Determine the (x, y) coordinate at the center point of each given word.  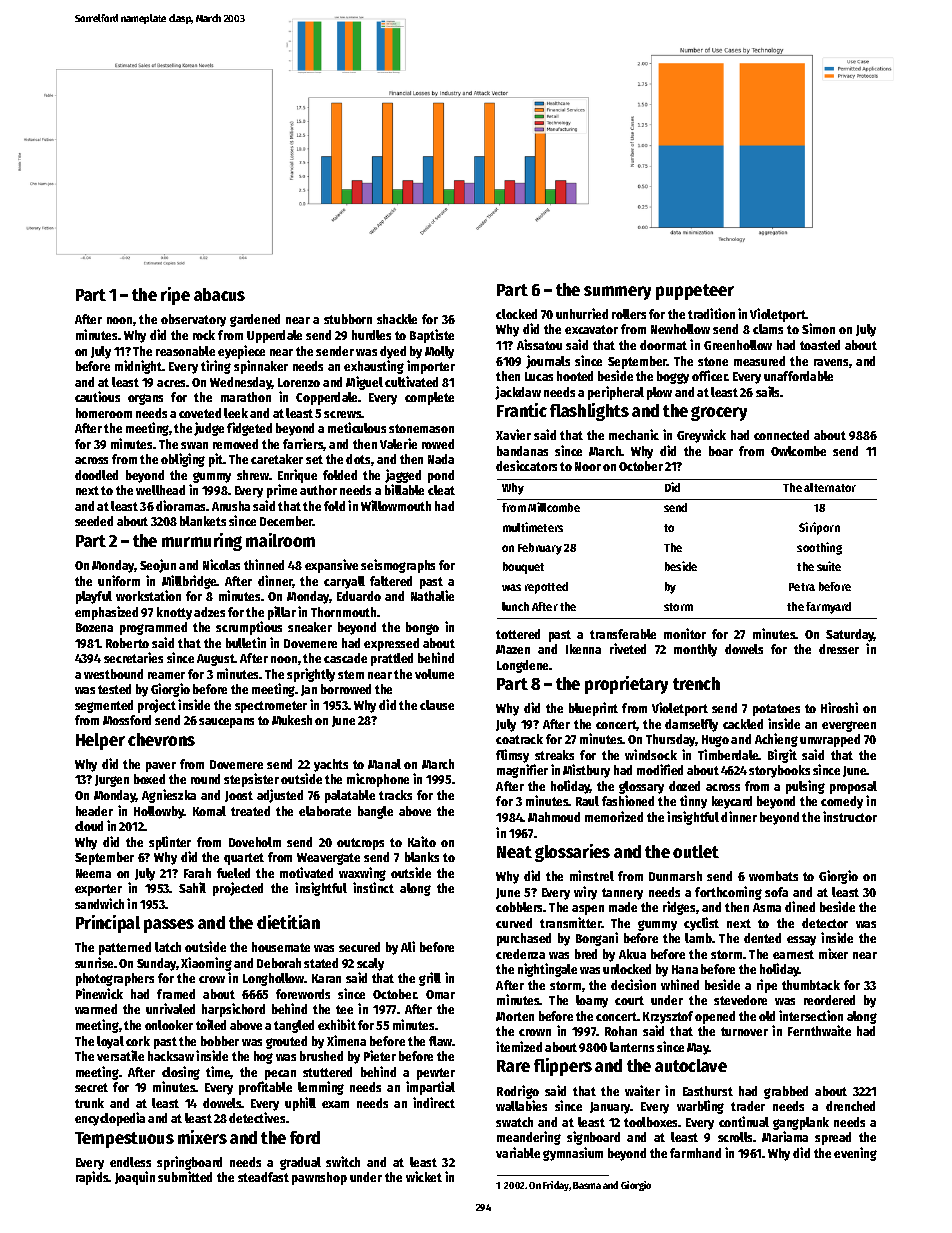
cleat (441, 490)
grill (430, 979)
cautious (97, 396)
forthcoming (728, 893)
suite (829, 566)
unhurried (582, 313)
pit (216, 460)
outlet (696, 851)
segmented (104, 706)
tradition (711, 313)
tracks (395, 795)
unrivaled (170, 1008)
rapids (92, 1178)
